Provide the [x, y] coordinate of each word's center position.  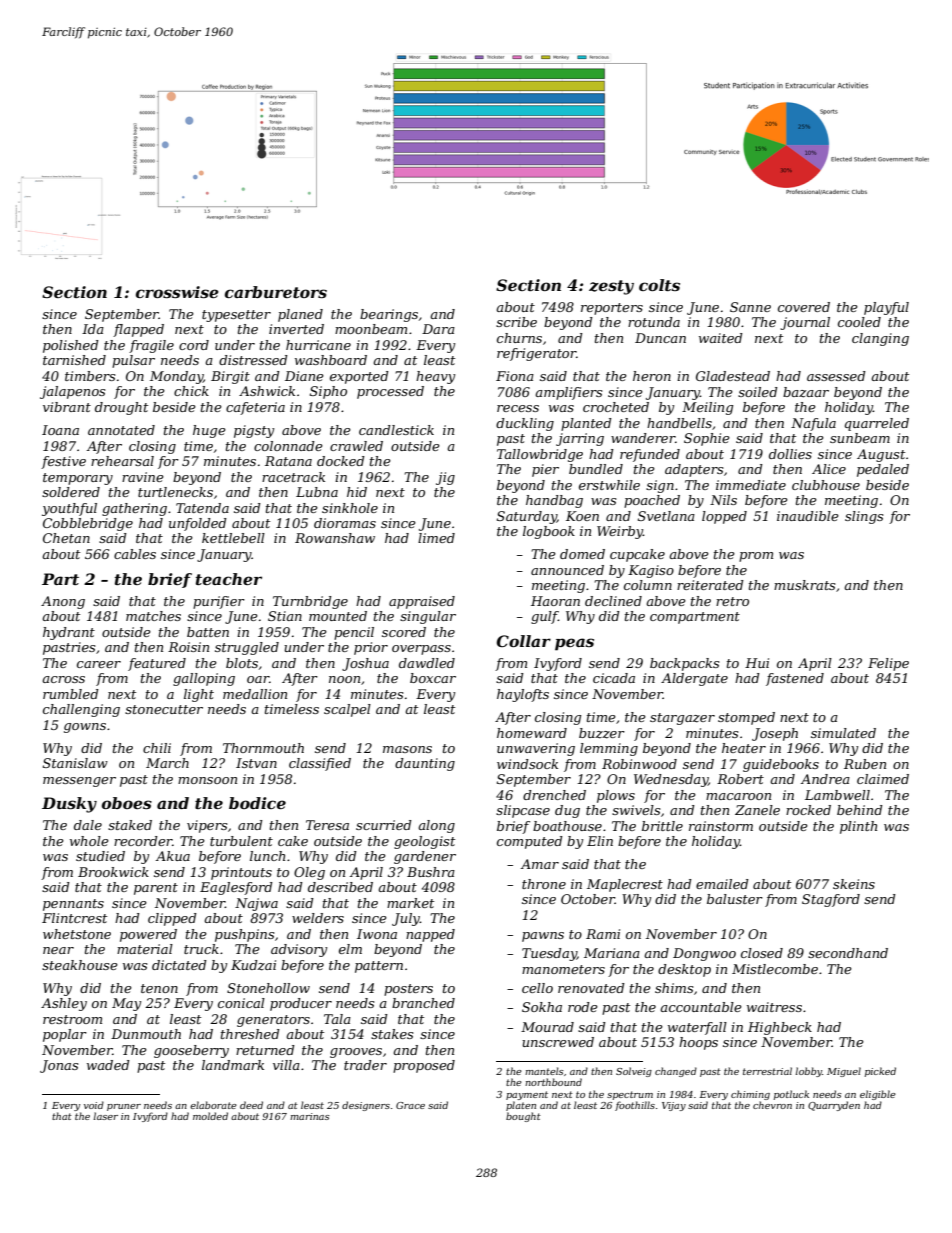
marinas [310, 1116]
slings [864, 517]
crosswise [177, 292]
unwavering [536, 749]
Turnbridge [310, 602]
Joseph [775, 734]
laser [105, 1116]
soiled [758, 392]
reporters [612, 309]
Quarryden [834, 1106]
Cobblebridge [88, 524]
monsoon [207, 780]
